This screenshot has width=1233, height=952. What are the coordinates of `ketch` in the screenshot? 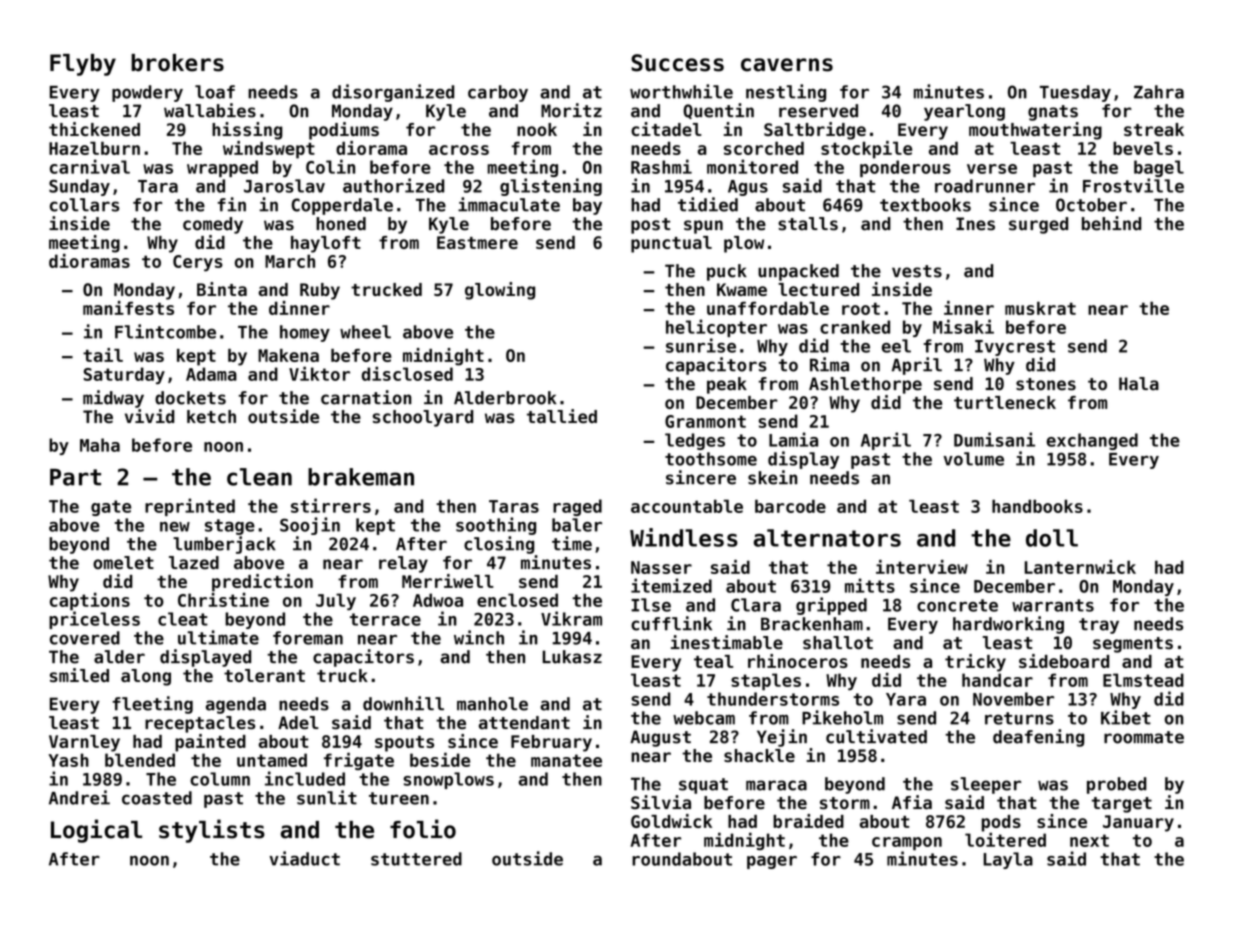 It's located at (211, 416).
